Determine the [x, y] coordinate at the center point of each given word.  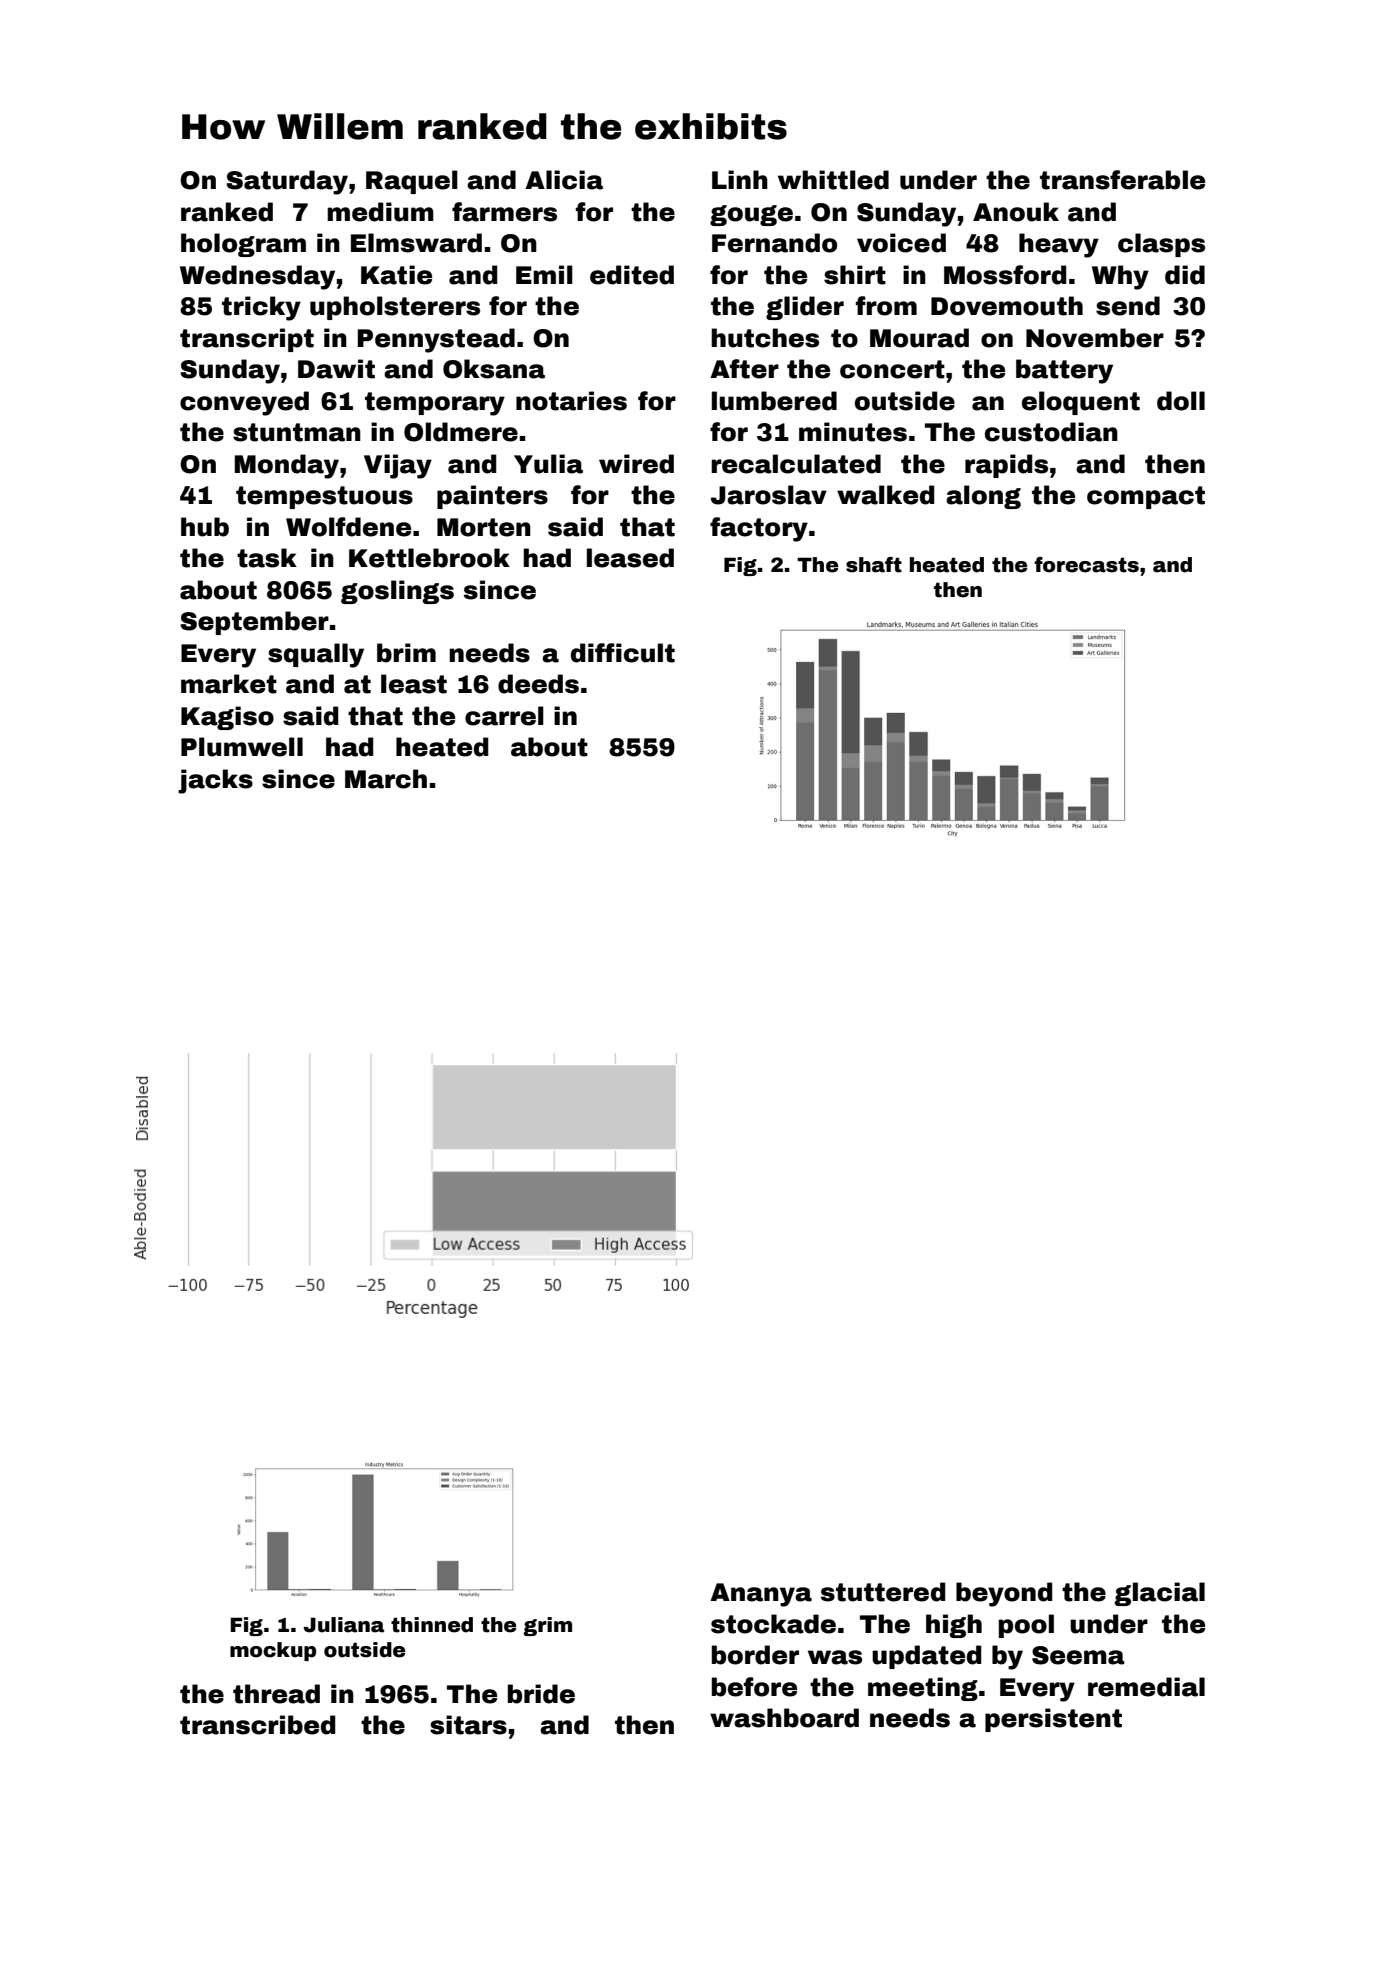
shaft [874, 565]
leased [630, 558]
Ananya [761, 1595]
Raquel [412, 182]
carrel [504, 716]
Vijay [398, 466]
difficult [623, 653]
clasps [1161, 245]
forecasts [1086, 565]
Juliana [343, 1625]
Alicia [564, 180]
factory [759, 529]
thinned [432, 1625]
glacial [1160, 1594]
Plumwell [242, 747]
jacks [215, 781]
